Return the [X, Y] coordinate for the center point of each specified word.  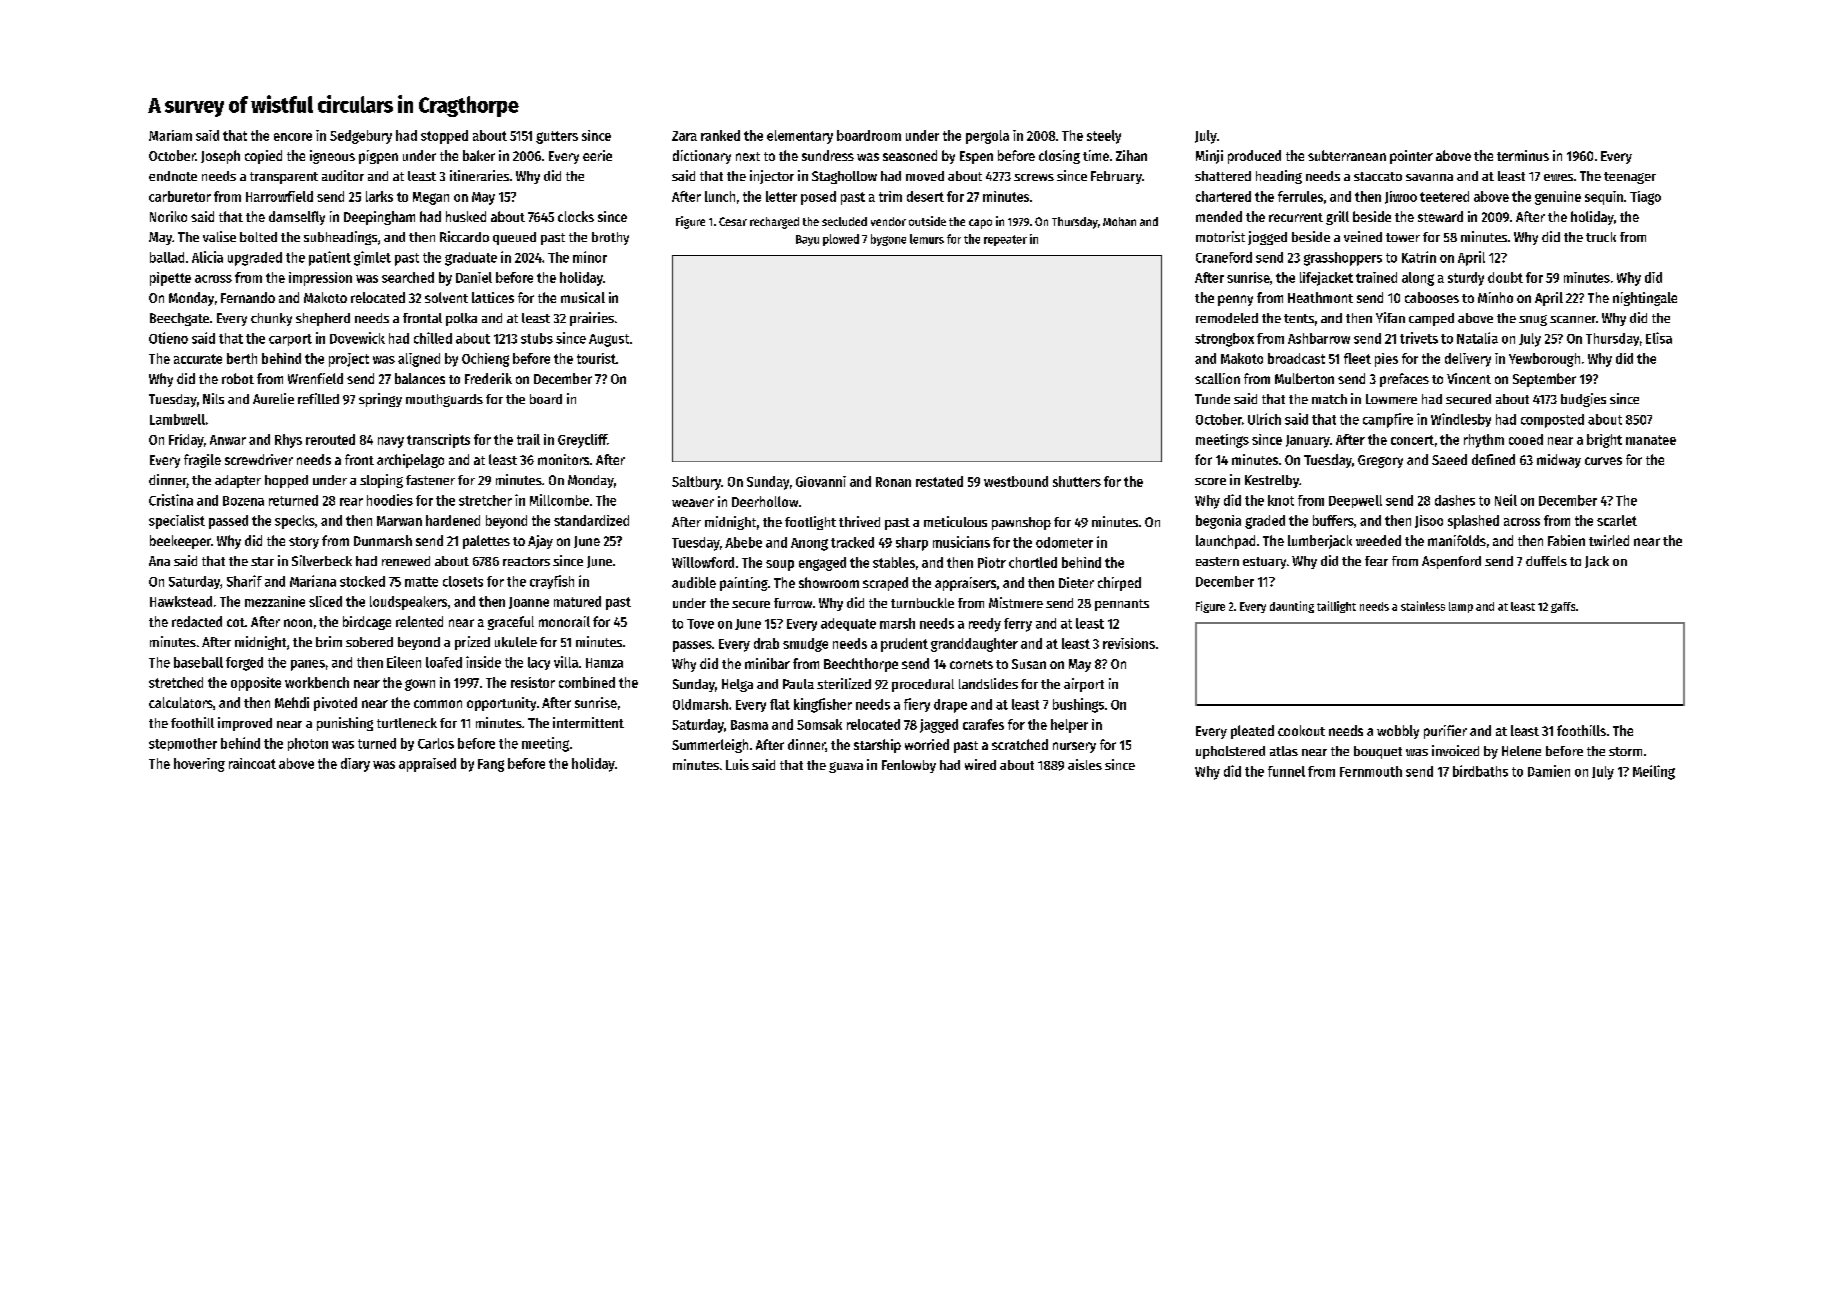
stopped [444, 137]
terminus [1523, 155]
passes [692, 646]
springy [380, 400]
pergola [987, 137]
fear [1376, 561]
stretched [176, 682]
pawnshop [1021, 523]
